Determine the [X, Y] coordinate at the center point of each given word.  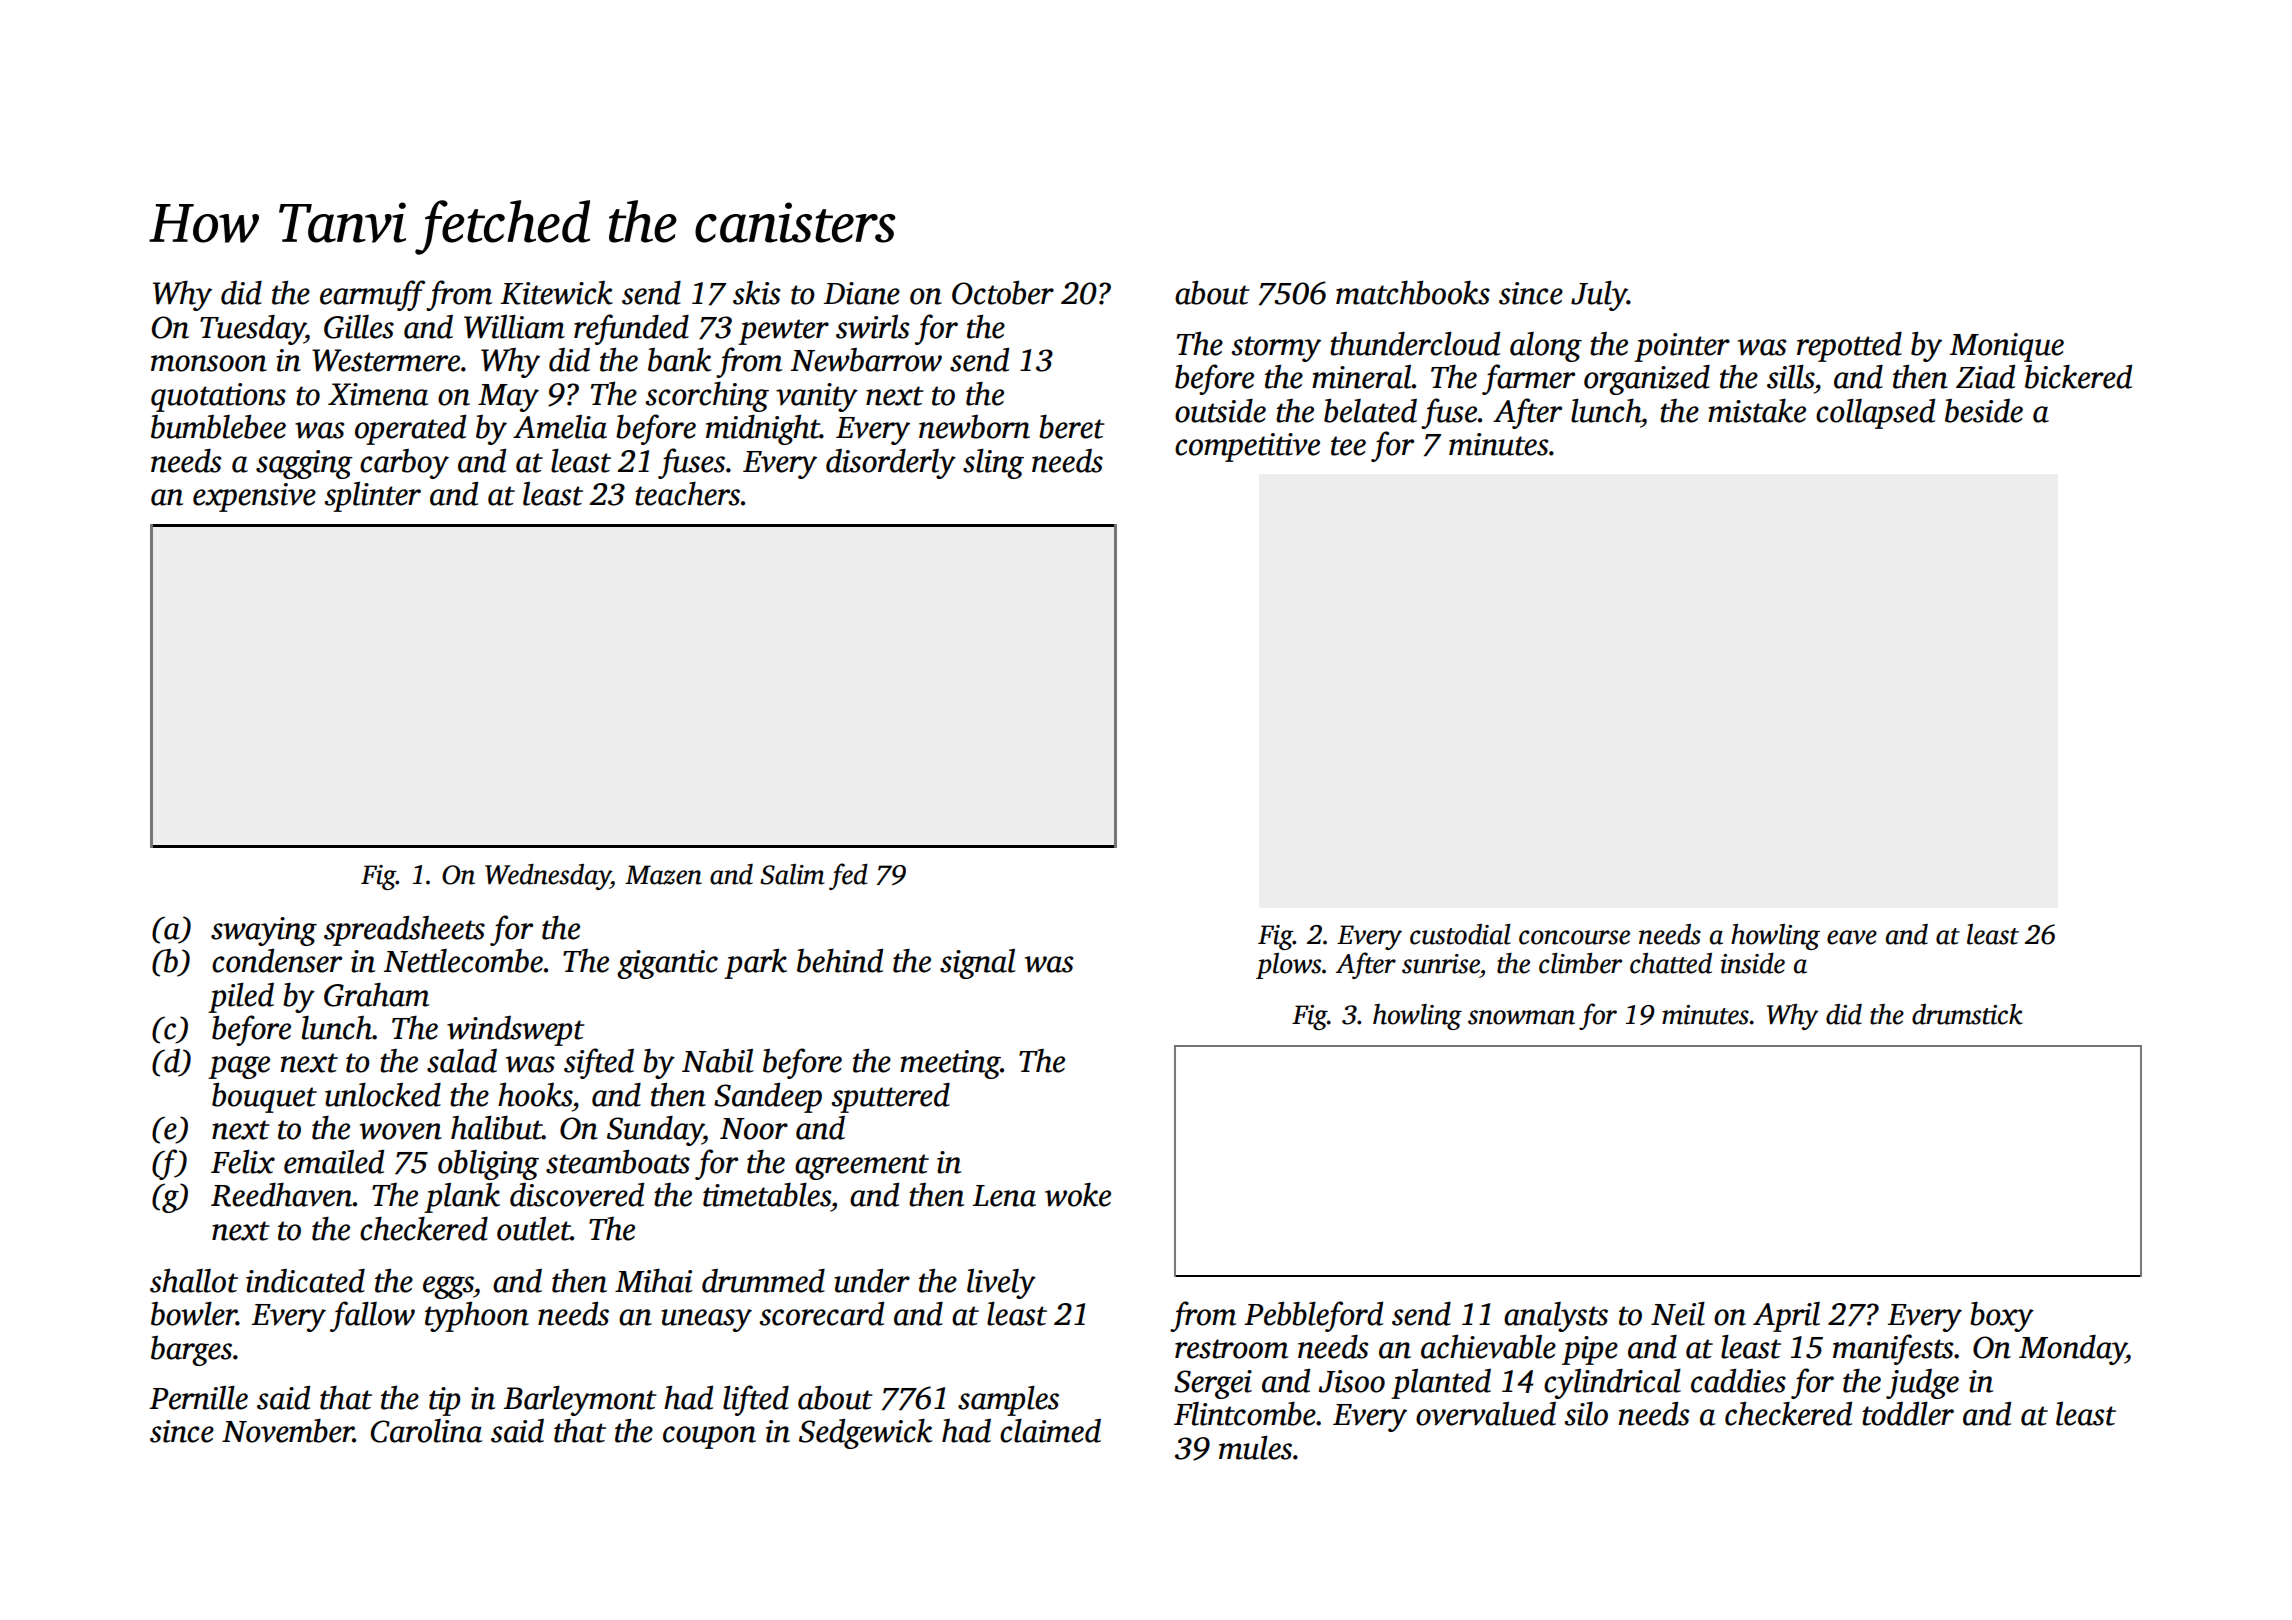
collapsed [1875, 413]
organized [1647, 380]
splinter [372, 497]
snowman [1521, 1017]
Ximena [378, 394]
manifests [1893, 1349]
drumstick [1967, 1014]
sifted [599, 1063]
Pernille [198, 1397]
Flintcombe [1245, 1414]
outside [1220, 411]
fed [848, 876]
